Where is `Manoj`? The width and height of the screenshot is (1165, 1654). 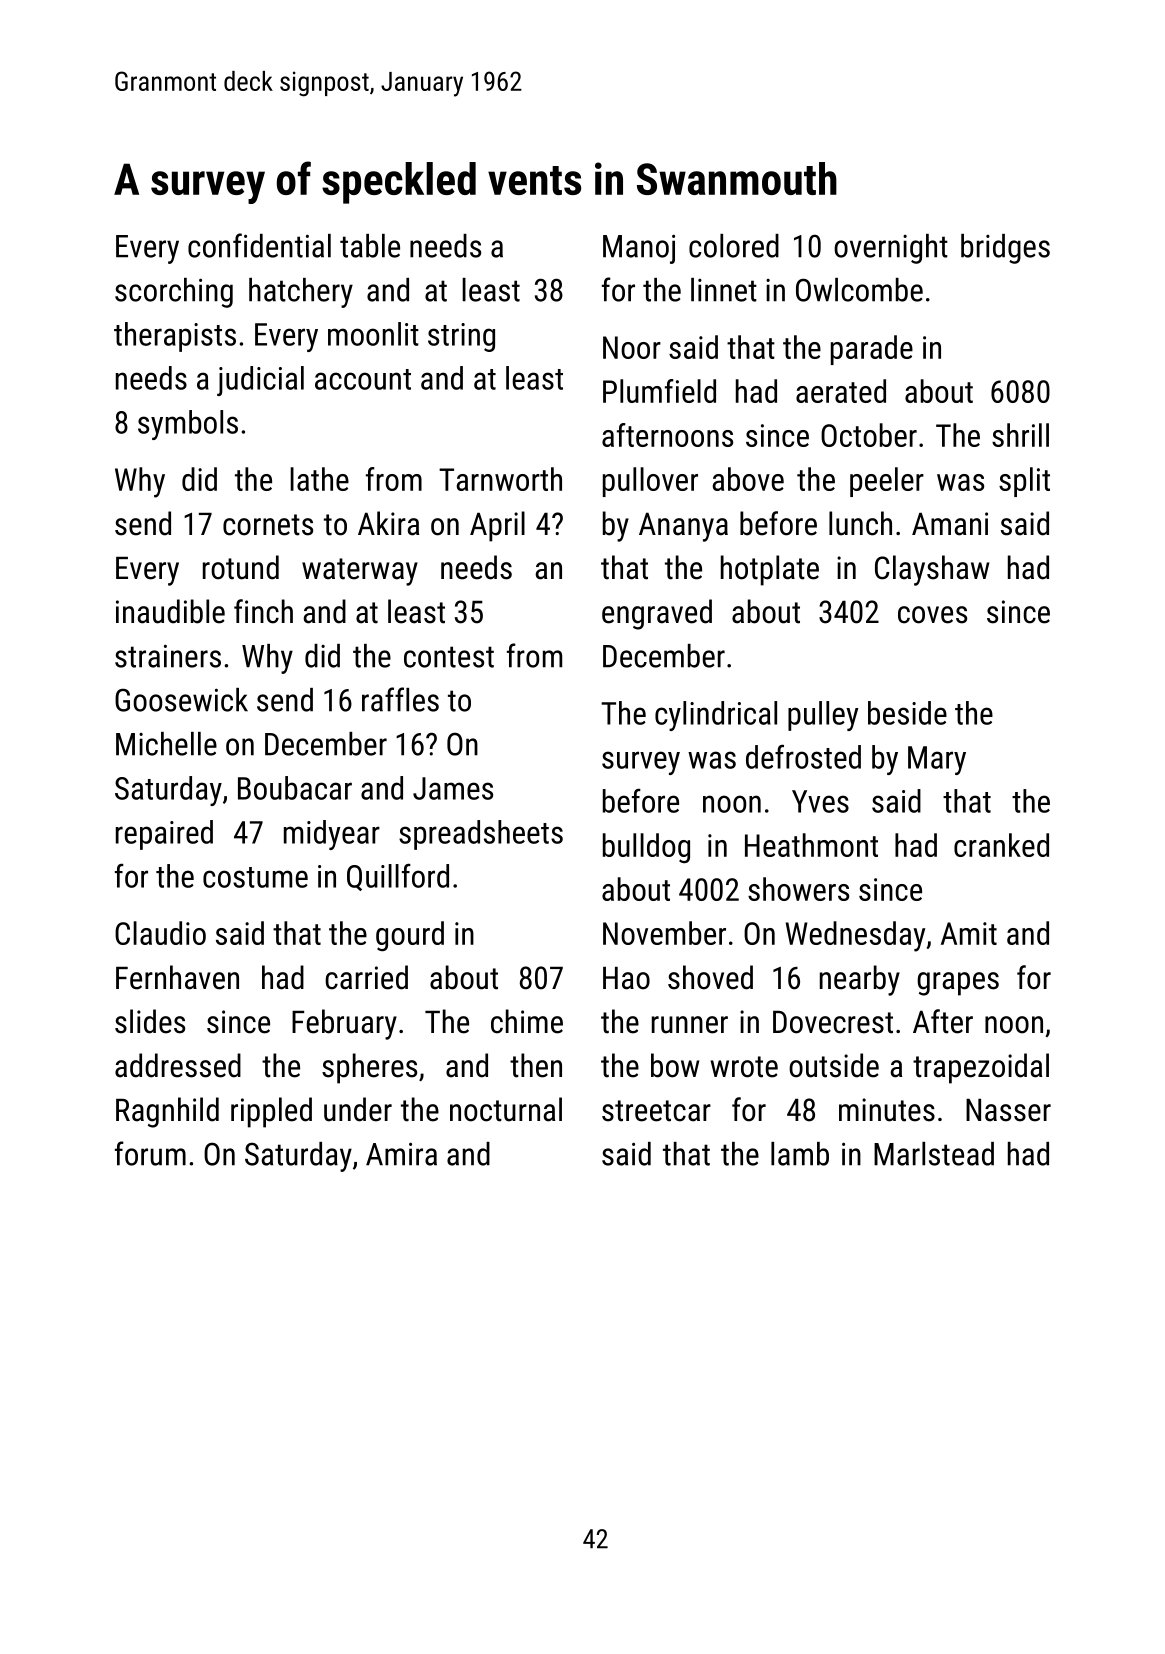
Manoj is located at coordinates (639, 249).
